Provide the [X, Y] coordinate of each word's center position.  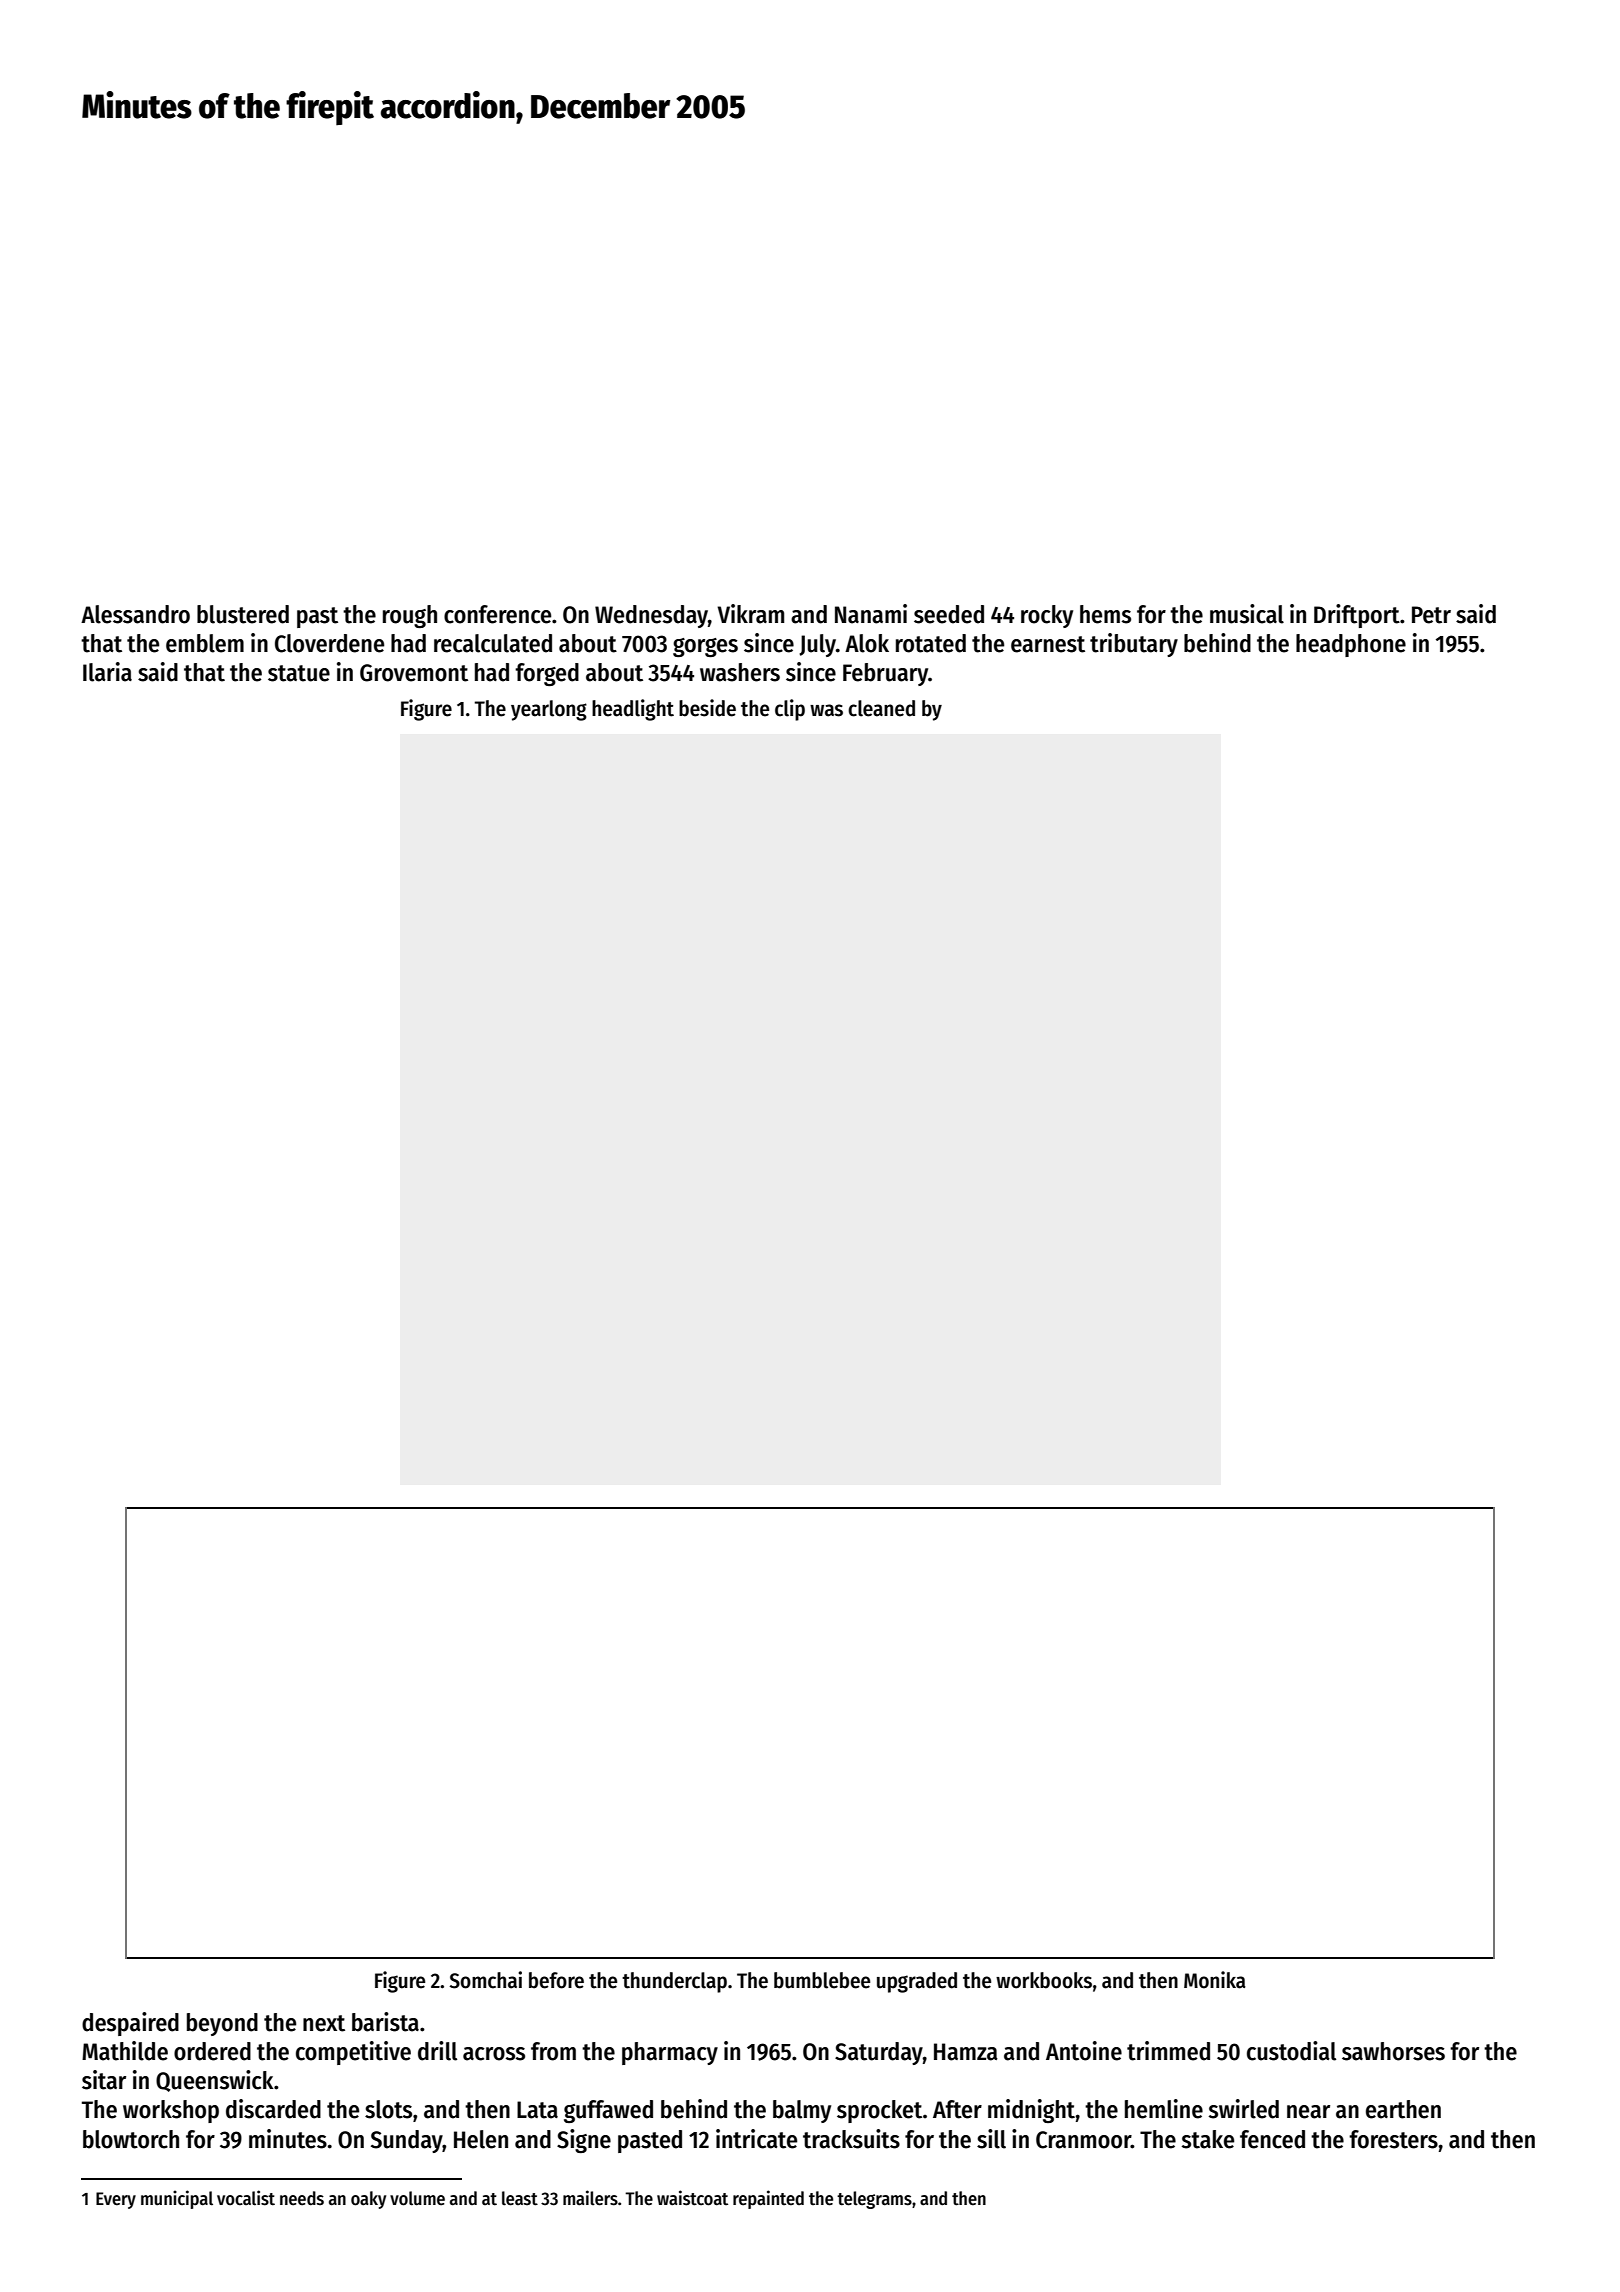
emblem [205, 643]
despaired [130, 2024]
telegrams [874, 2200]
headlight [633, 710]
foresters [1393, 2139]
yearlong [549, 710]
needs [302, 2198]
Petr [1431, 615]
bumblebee [822, 1980]
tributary [1134, 645]
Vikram [750, 614]
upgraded [917, 1982]
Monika [1215, 1980]
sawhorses [1393, 2051]
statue [299, 673]
